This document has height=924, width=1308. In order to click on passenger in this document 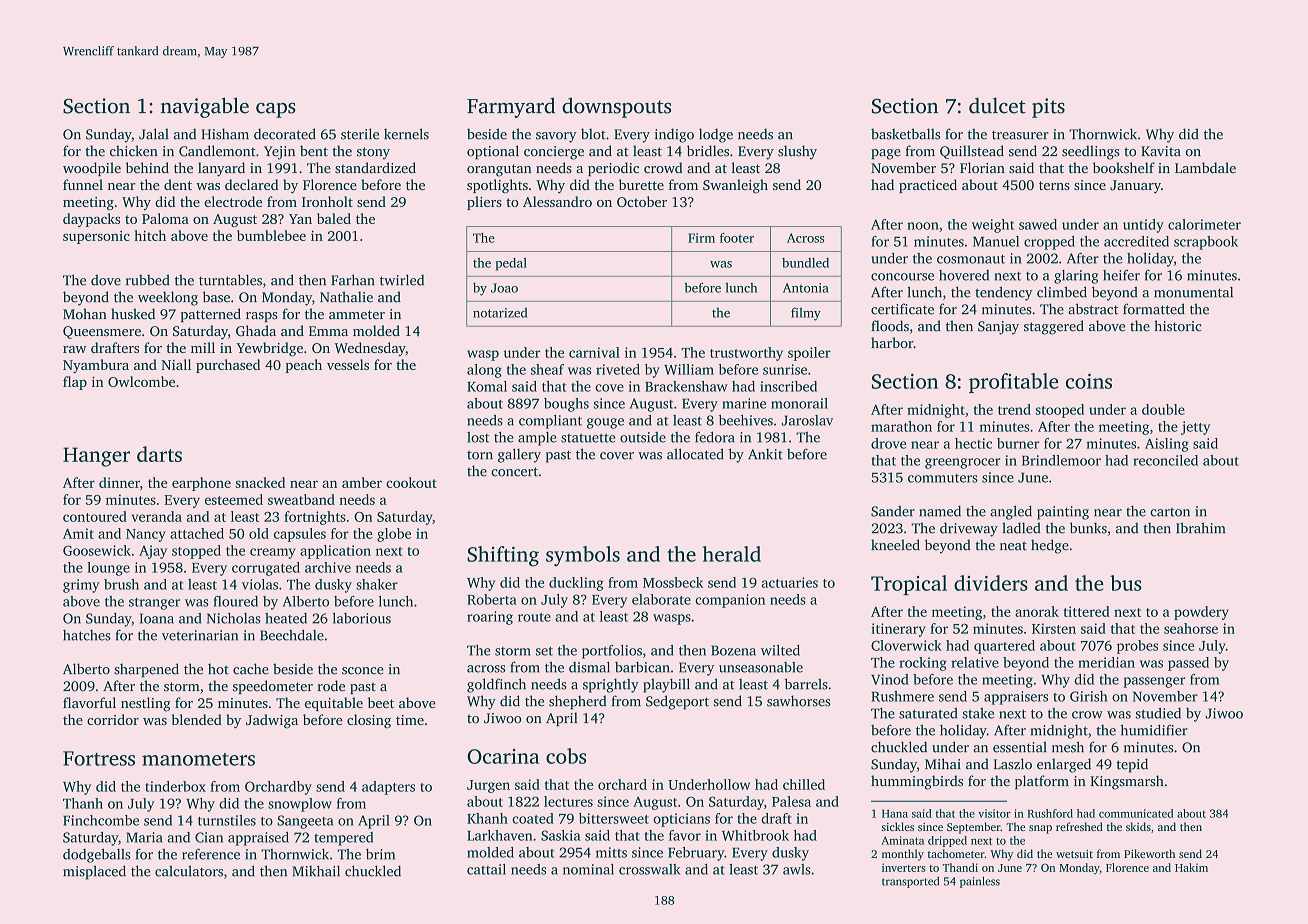, I will do `click(1154, 682)`.
